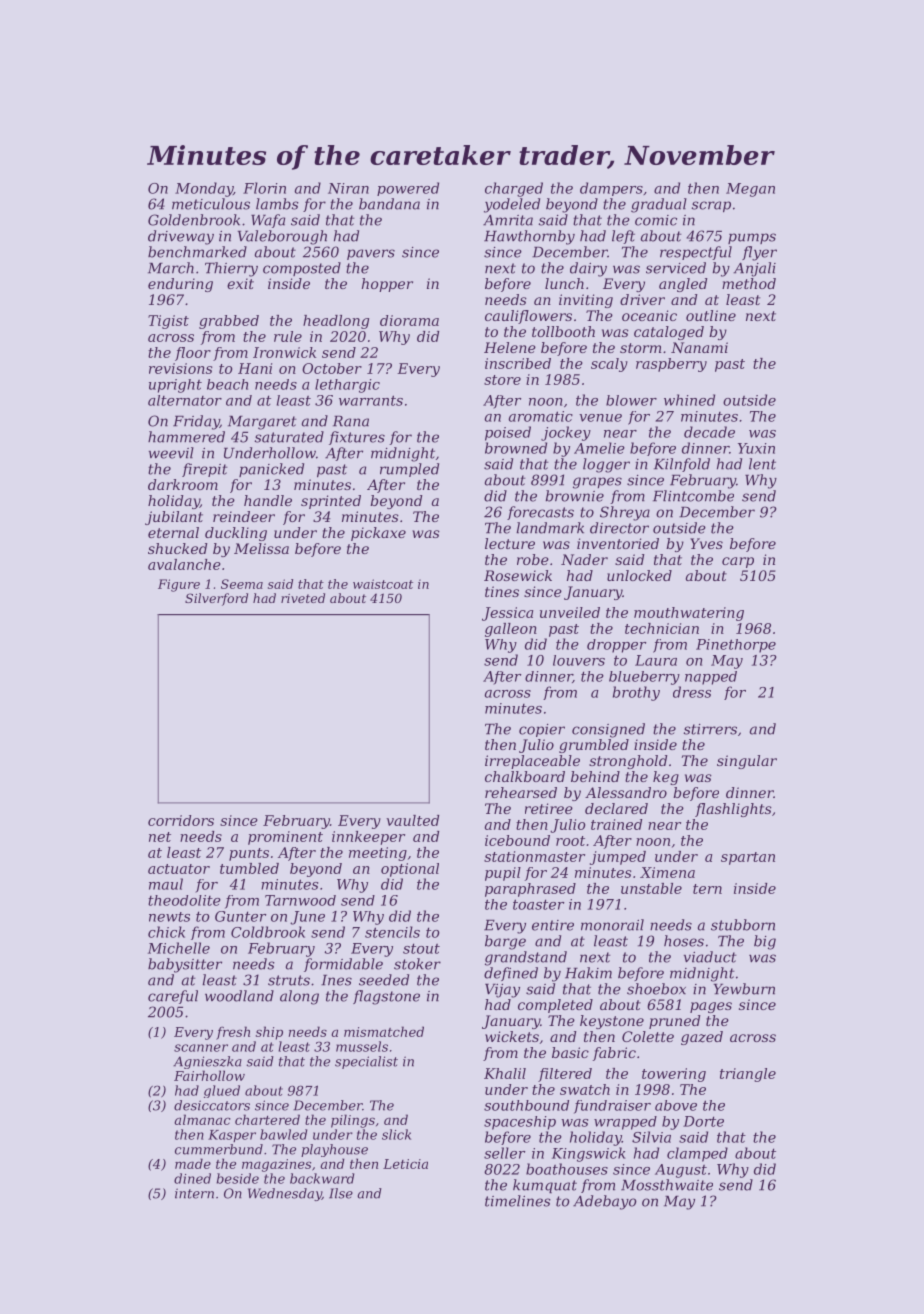  What do you see at coordinates (545, 1186) in the document?
I see `kumquat` at bounding box center [545, 1186].
